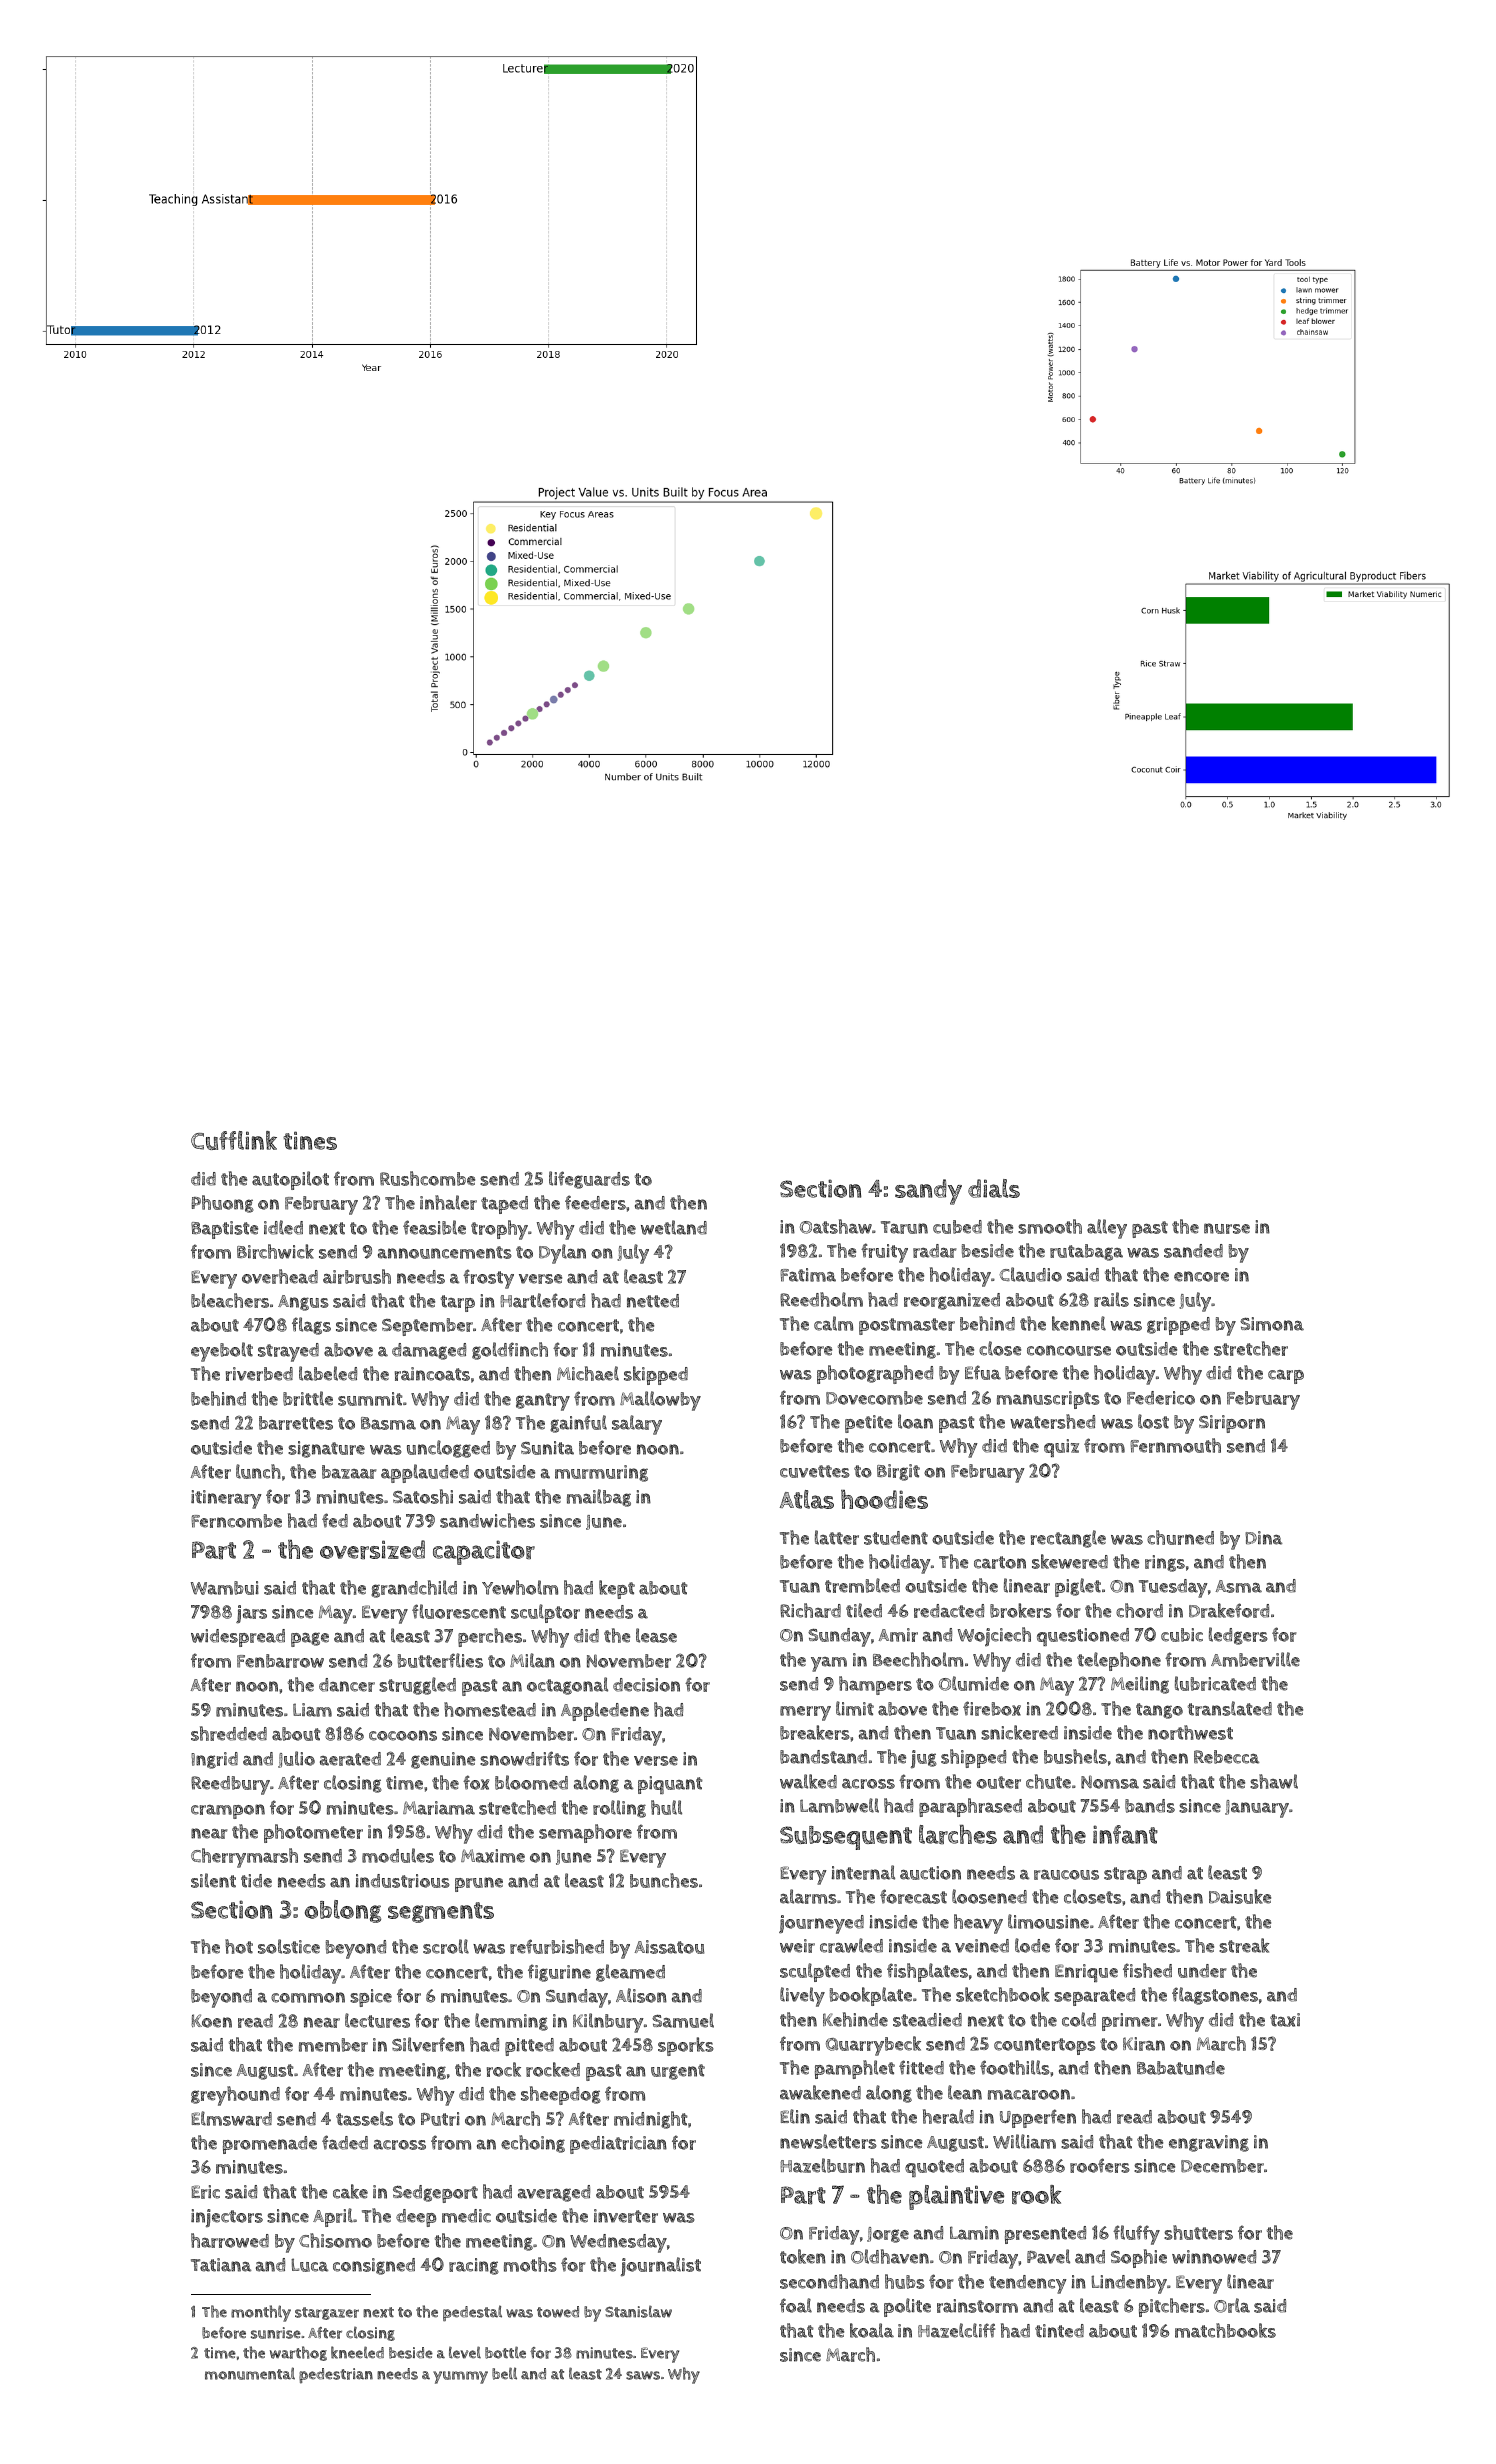 The height and width of the screenshot is (2464, 1496). Describe the element at coordinates (283, 1227) in the screenshot. I see `idled` at that location.
